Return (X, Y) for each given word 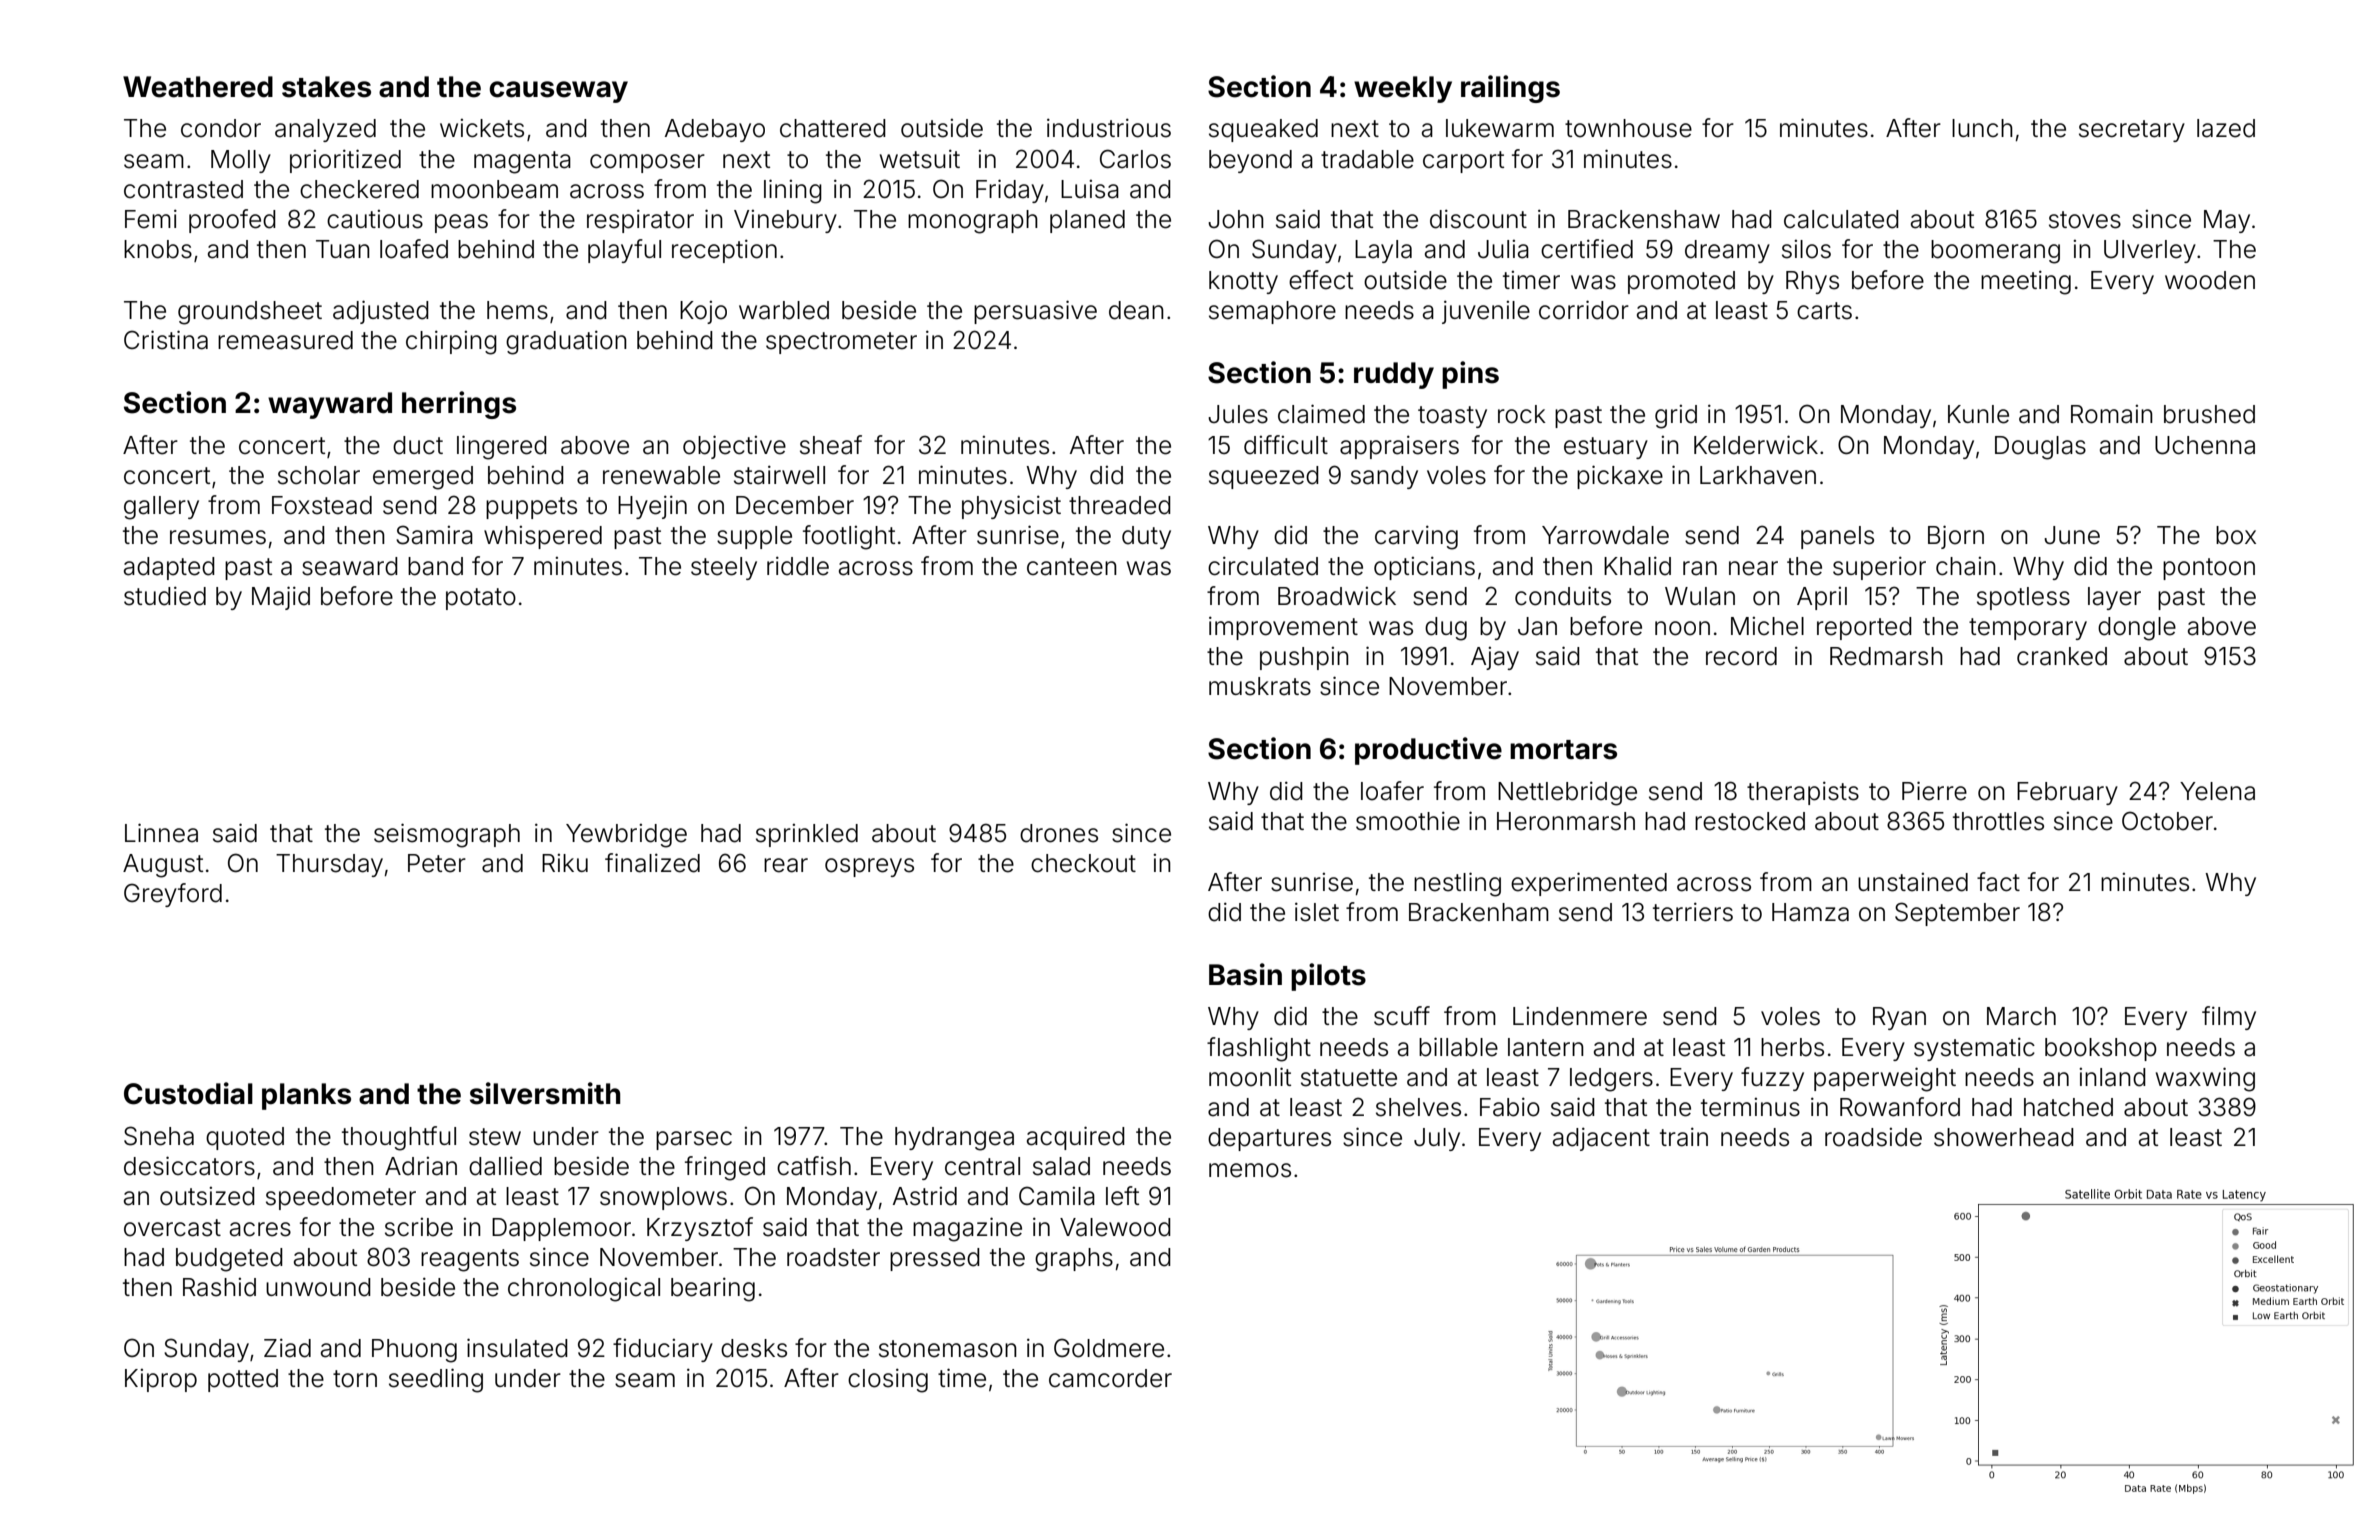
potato (481, 599)
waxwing (2205, 1079)
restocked (1750, 821)
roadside (1873, 1137)
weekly (1403, 89)
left (1122, 1196)
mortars (1563, 750)
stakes (326, 87)
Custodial (188, 1093)
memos (1250, 1170)
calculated (1841, 219)
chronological (584, 1290)
